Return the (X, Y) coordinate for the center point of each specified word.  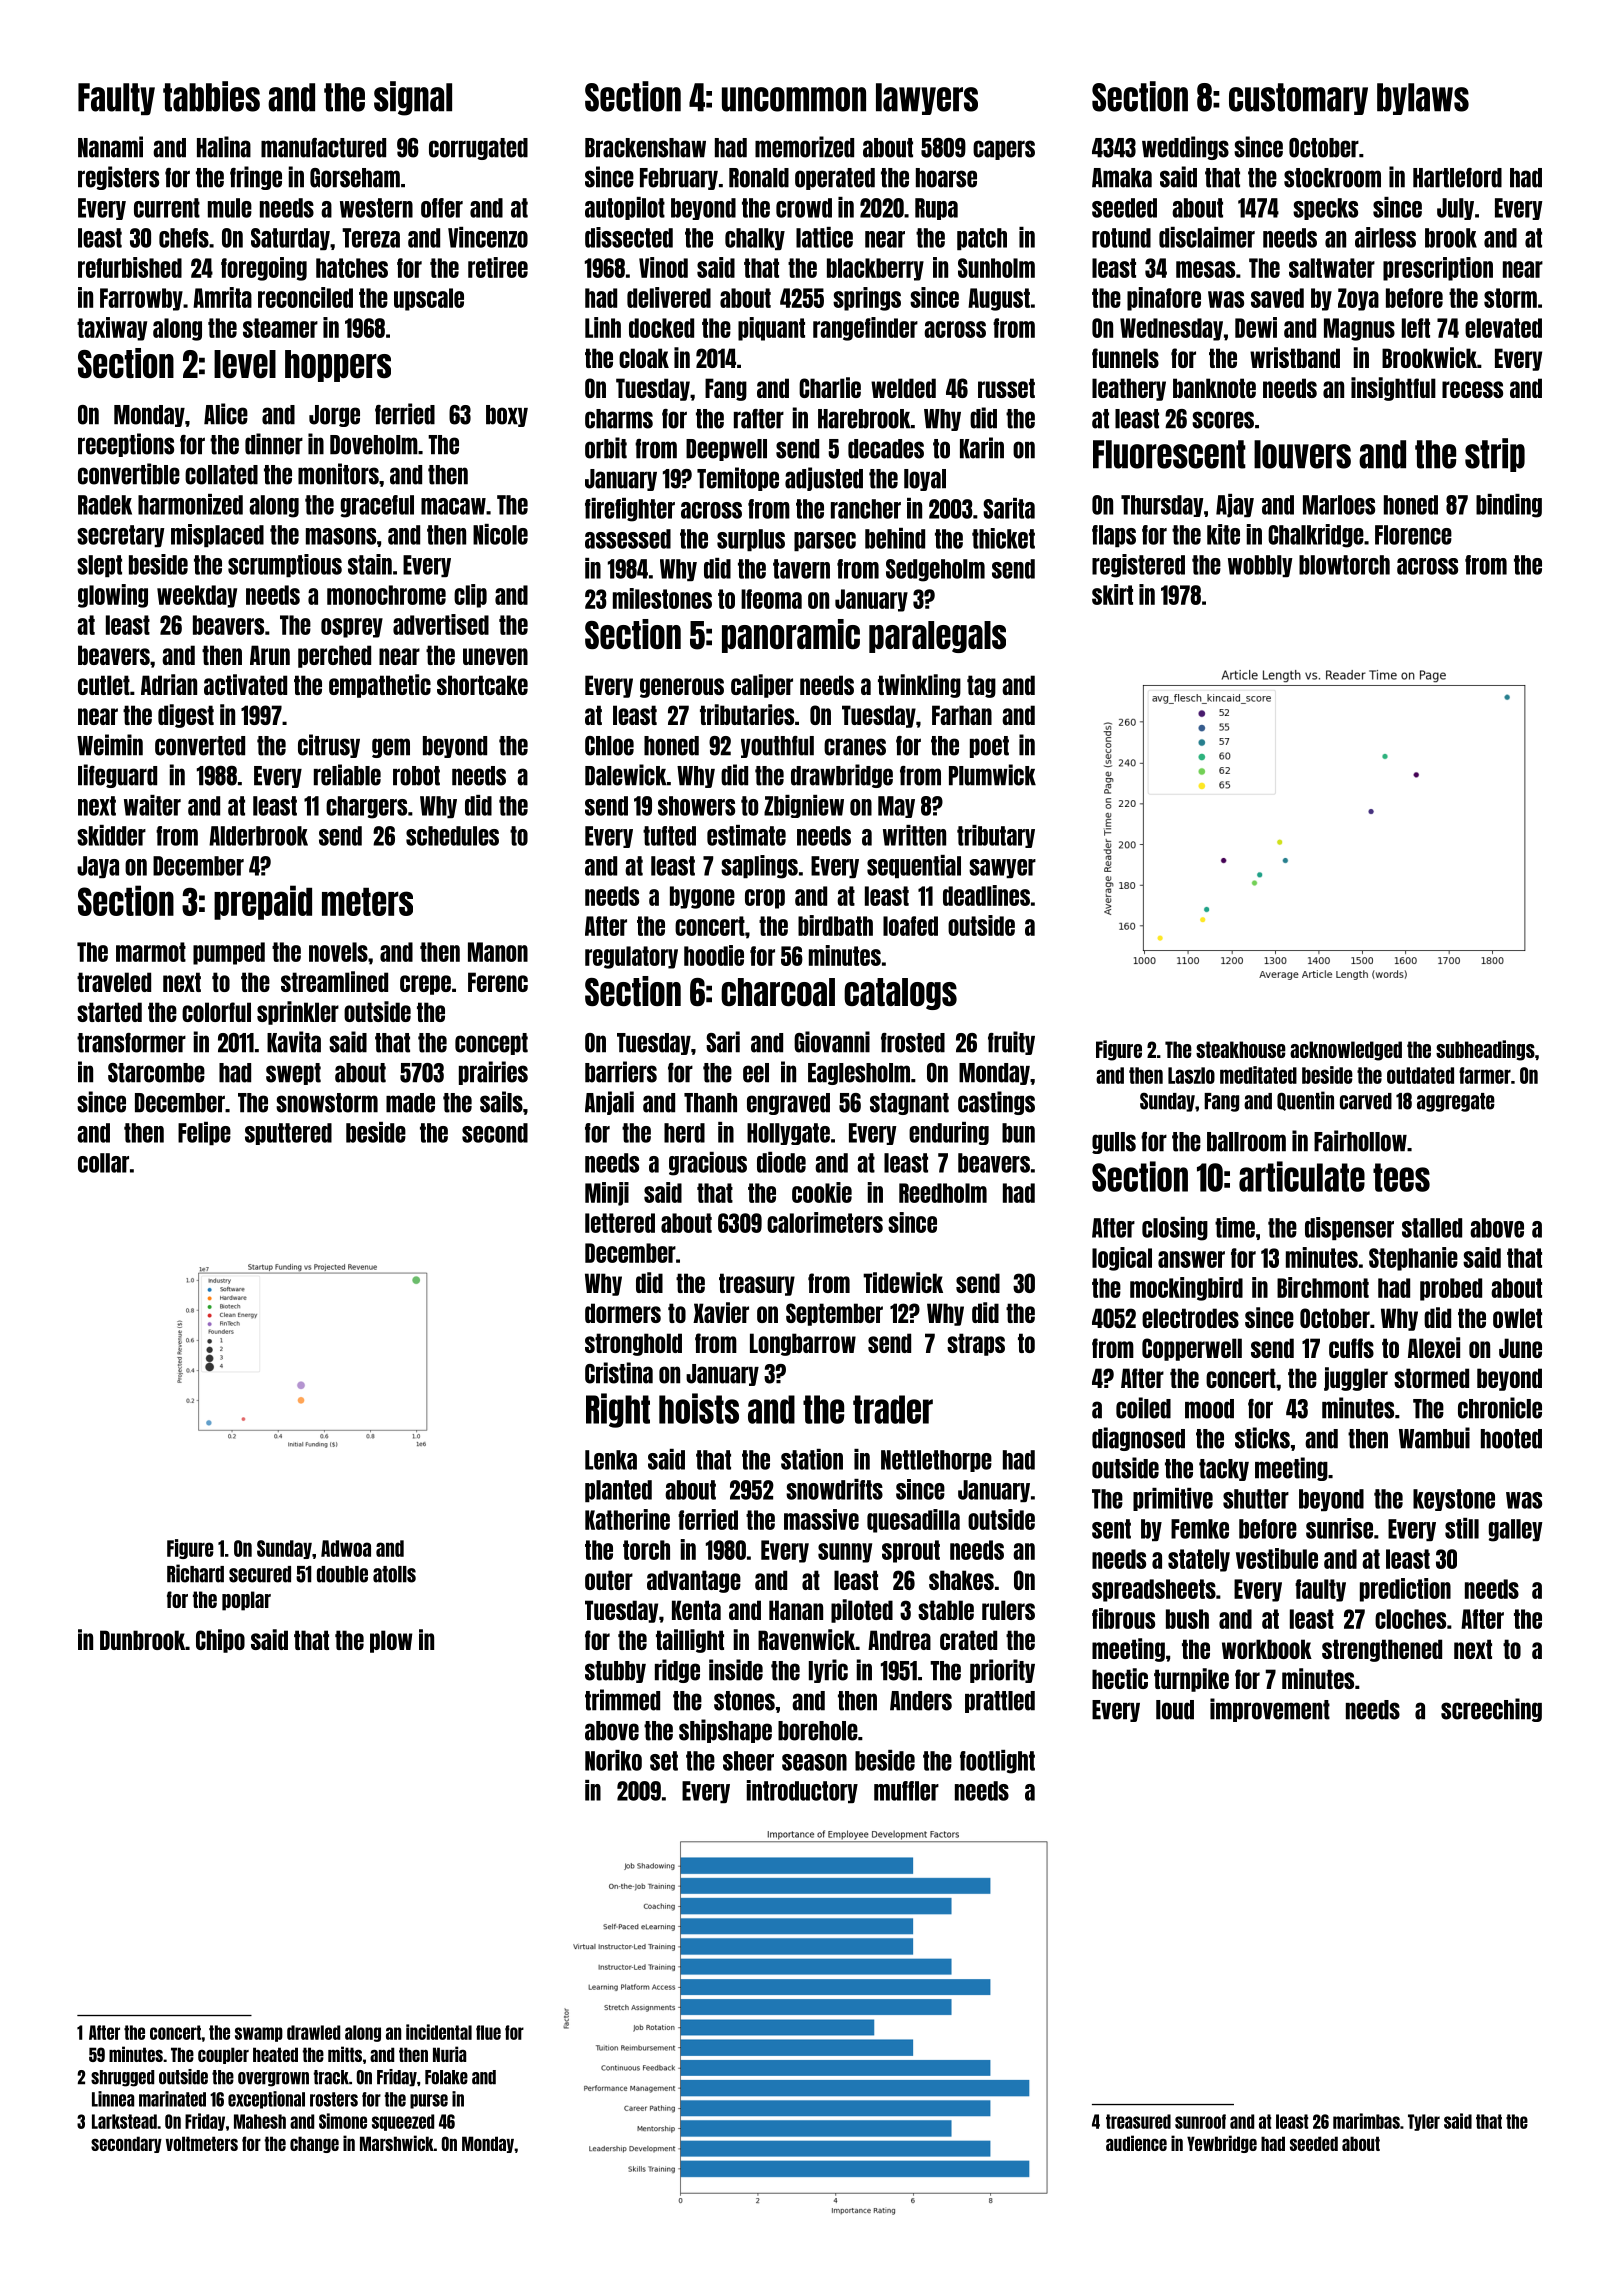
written (914, 835)
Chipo (220, 1641)
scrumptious (285, 565)
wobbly (1260, 566)
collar (103, 1163)
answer (1191, 1259)
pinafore (1164, 299)
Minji (607, 1194)
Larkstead (124, 2121)
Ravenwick (806, 1639)
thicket (1003, 538)
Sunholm (996, 268)
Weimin (110, 745)
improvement (1270, 1710)
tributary (996, 836)
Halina (224, 147)
